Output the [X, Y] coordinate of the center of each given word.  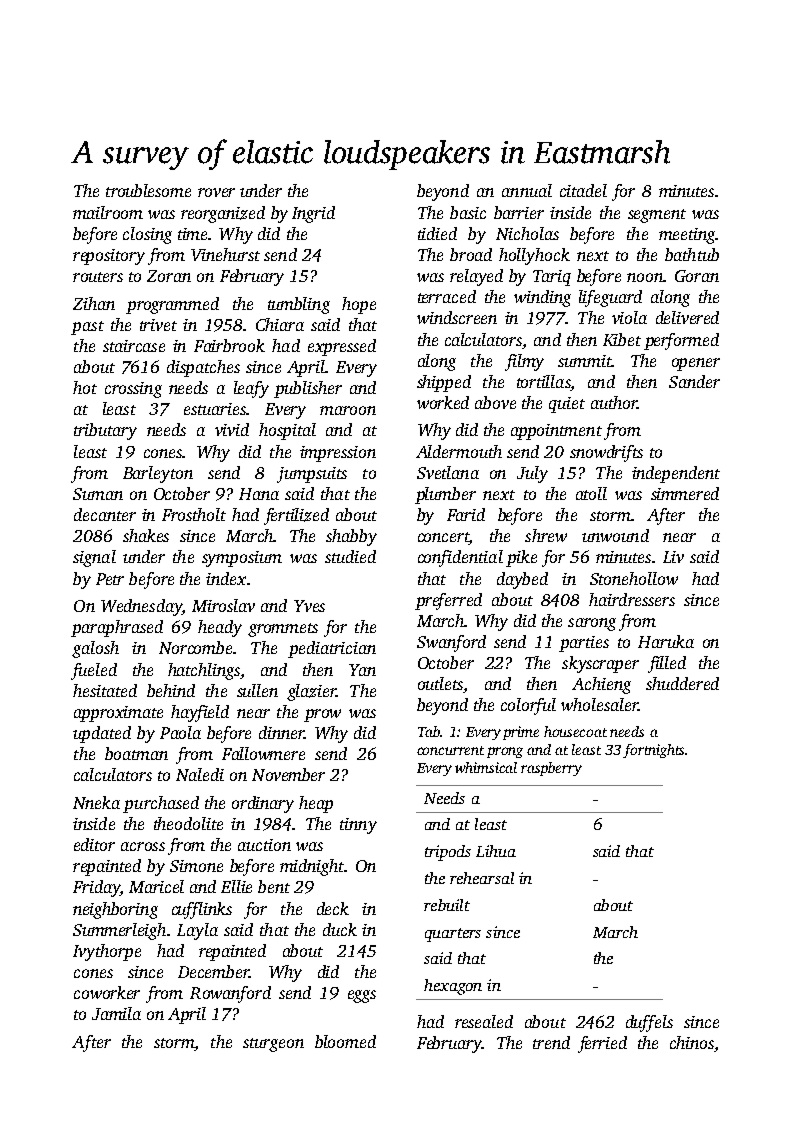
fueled [94, 671]
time [192, 234]
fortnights [653, 751]
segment [657, 216]
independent [676, 474]
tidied [437, 233]
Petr [110, 579]
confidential [460, 558]
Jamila [116, 1013]
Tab [429, 731]
